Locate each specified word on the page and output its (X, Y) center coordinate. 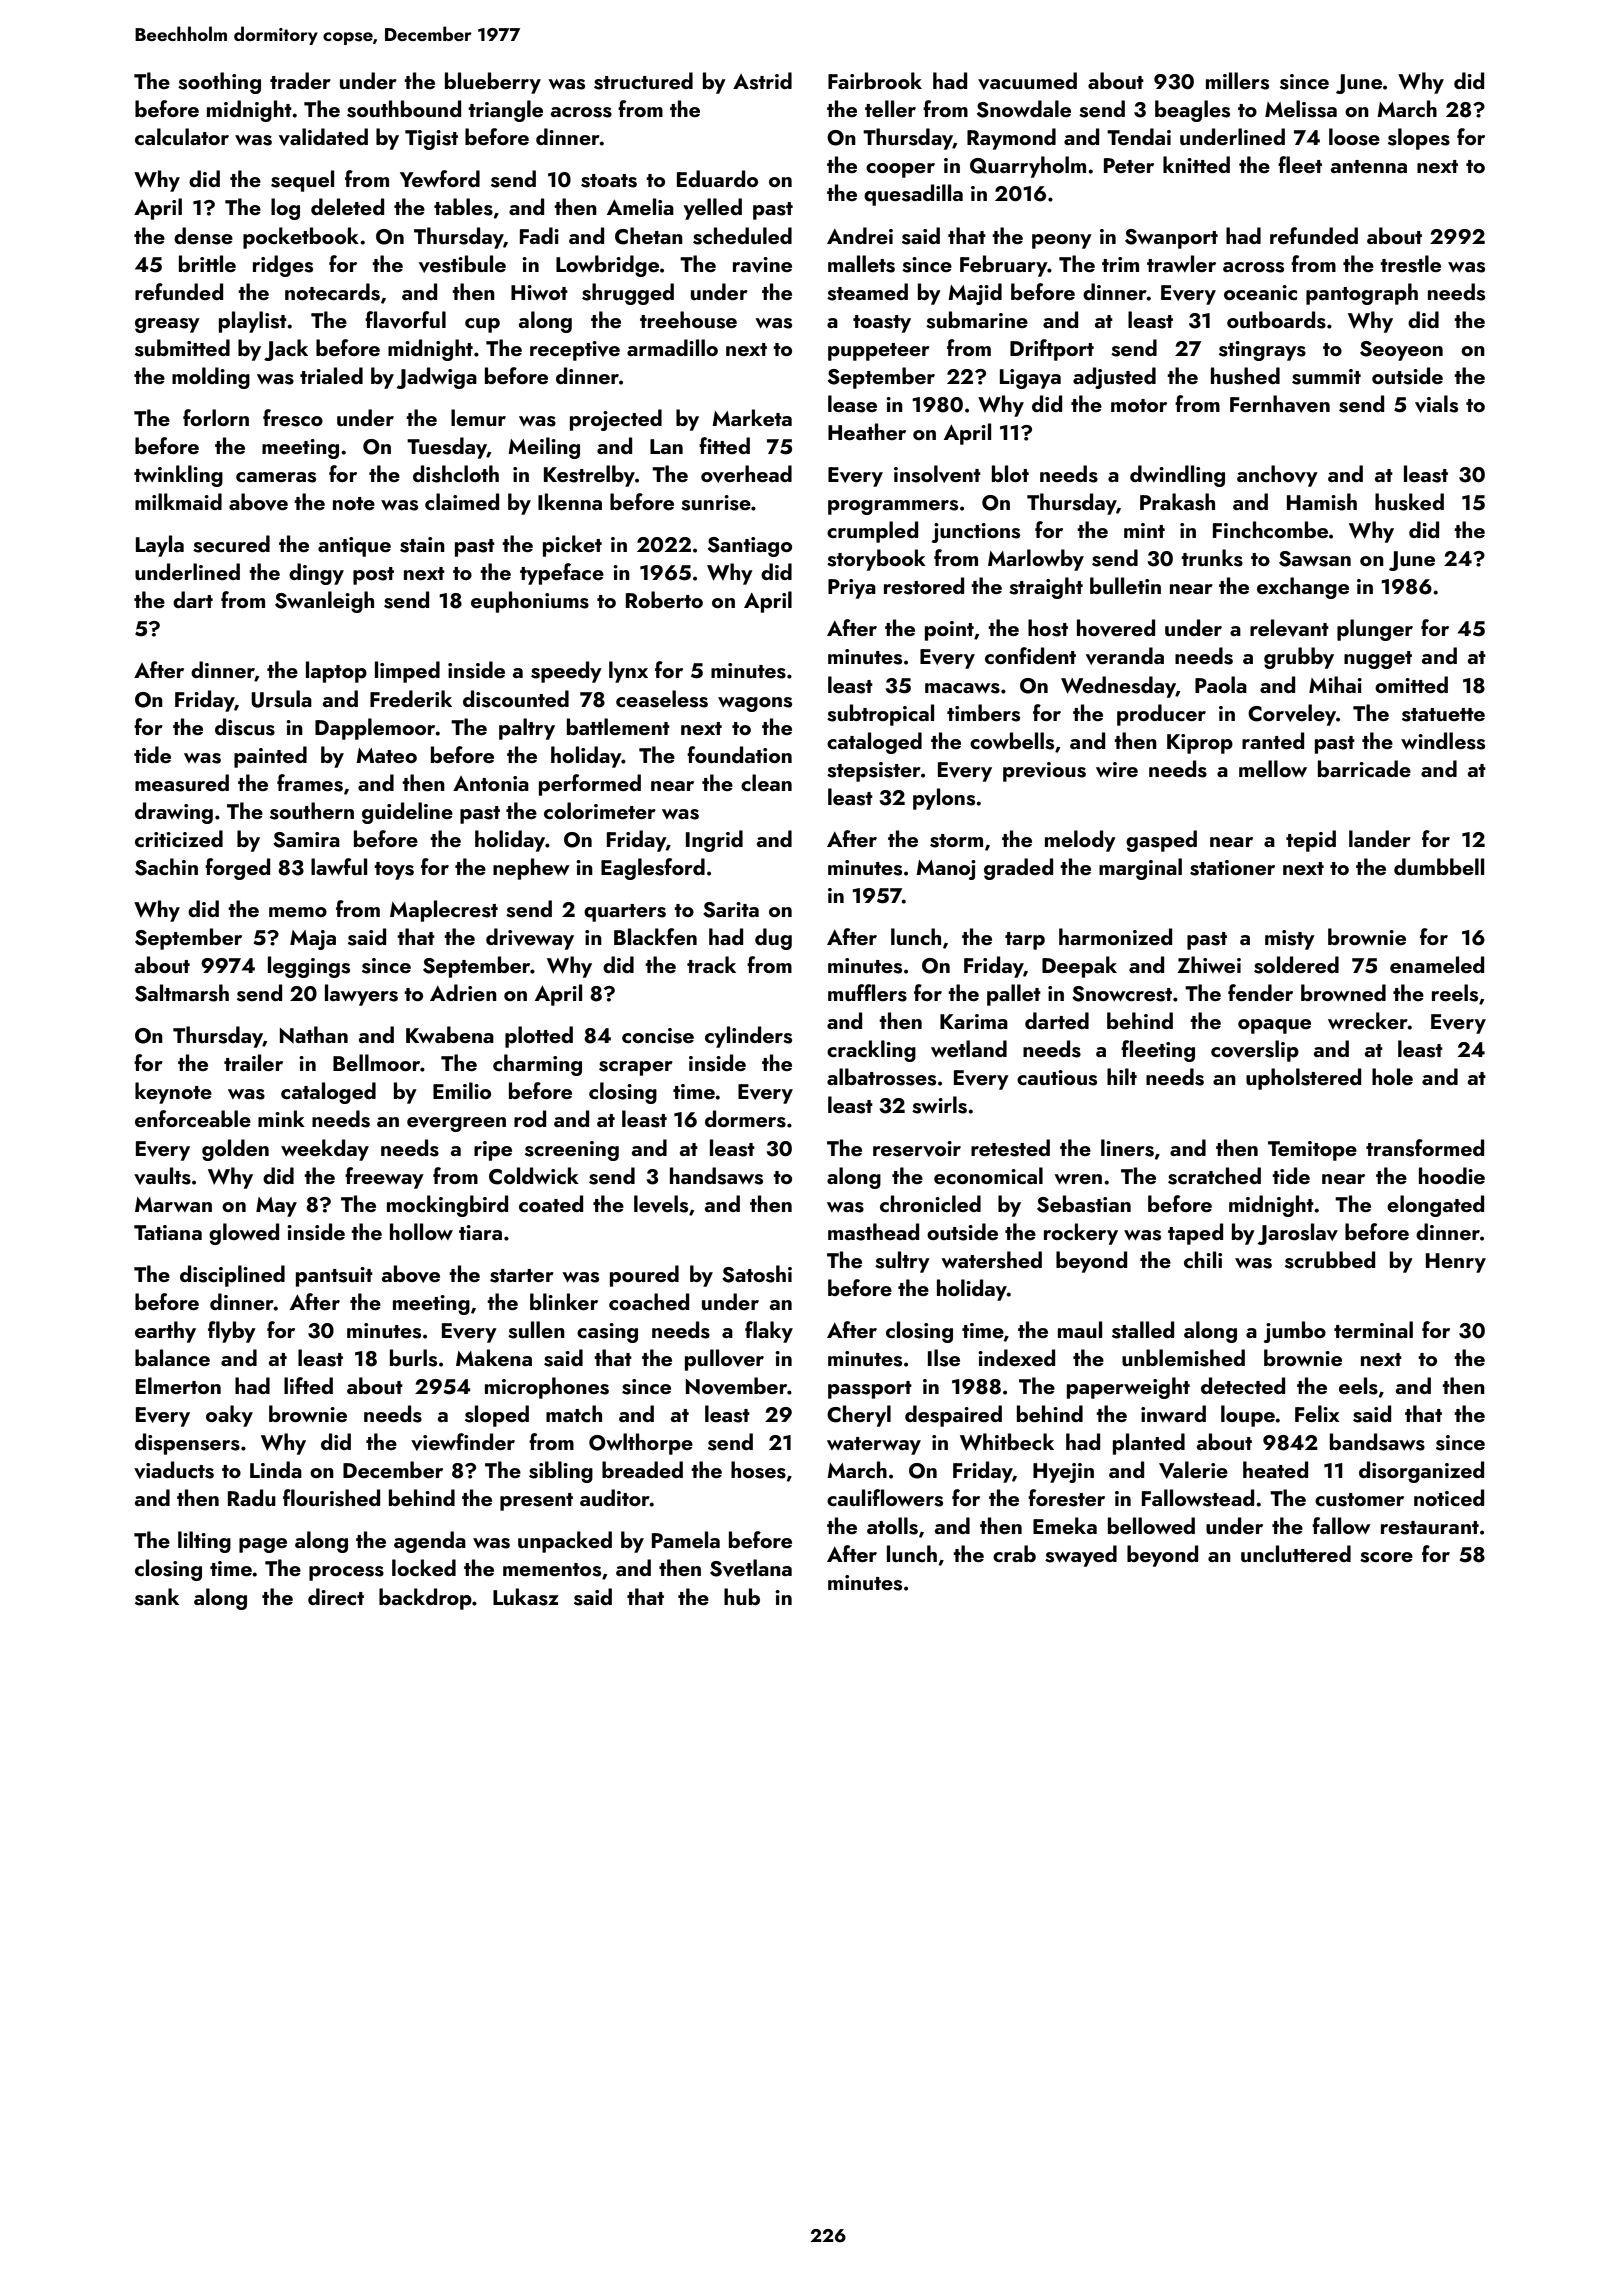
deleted (347, 206)
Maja (313, 940)
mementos (552, 1570)
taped (1195, 1234)
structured (643, 81)
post (373, 576)
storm (956, 841)
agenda (430, 1542)
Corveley (1292, 715)
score (1386, 1557)
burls (413, 1358)
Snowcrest (1122, 994)
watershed (991, 1260)
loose (1354, 137)
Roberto (664, 599)
